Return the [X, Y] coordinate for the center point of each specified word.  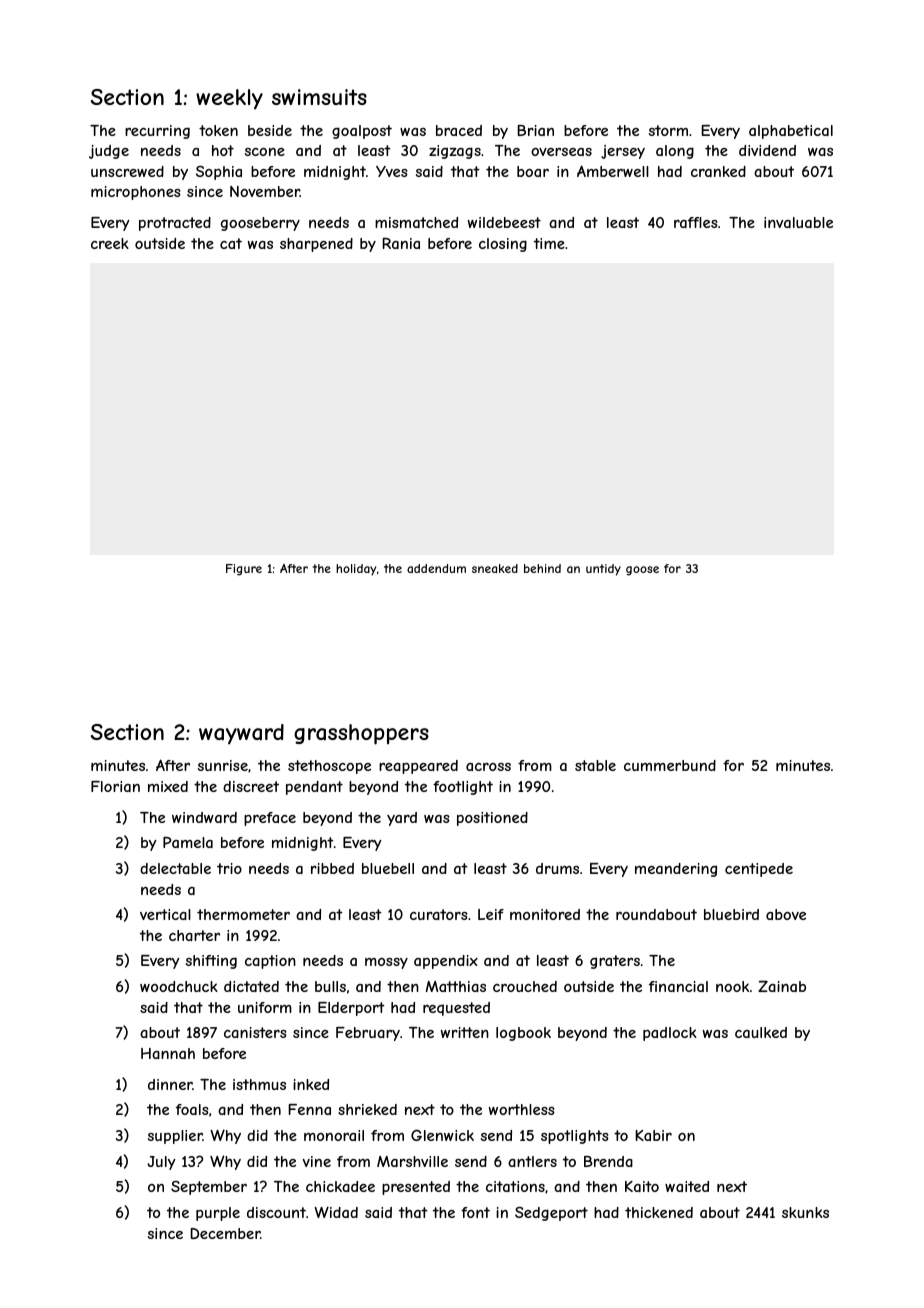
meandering [676, 870]
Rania [401, 243]
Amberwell [613, 171]
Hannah [168, 1053]
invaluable [798, 222]
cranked [718, 171]
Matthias [456, 986]
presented [416, 1188]
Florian [115, 786]
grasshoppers [361, 734]
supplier [175, 1137]
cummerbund [670, 765]
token [218, 130]
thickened [659, 1212]
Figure [244, 570]
